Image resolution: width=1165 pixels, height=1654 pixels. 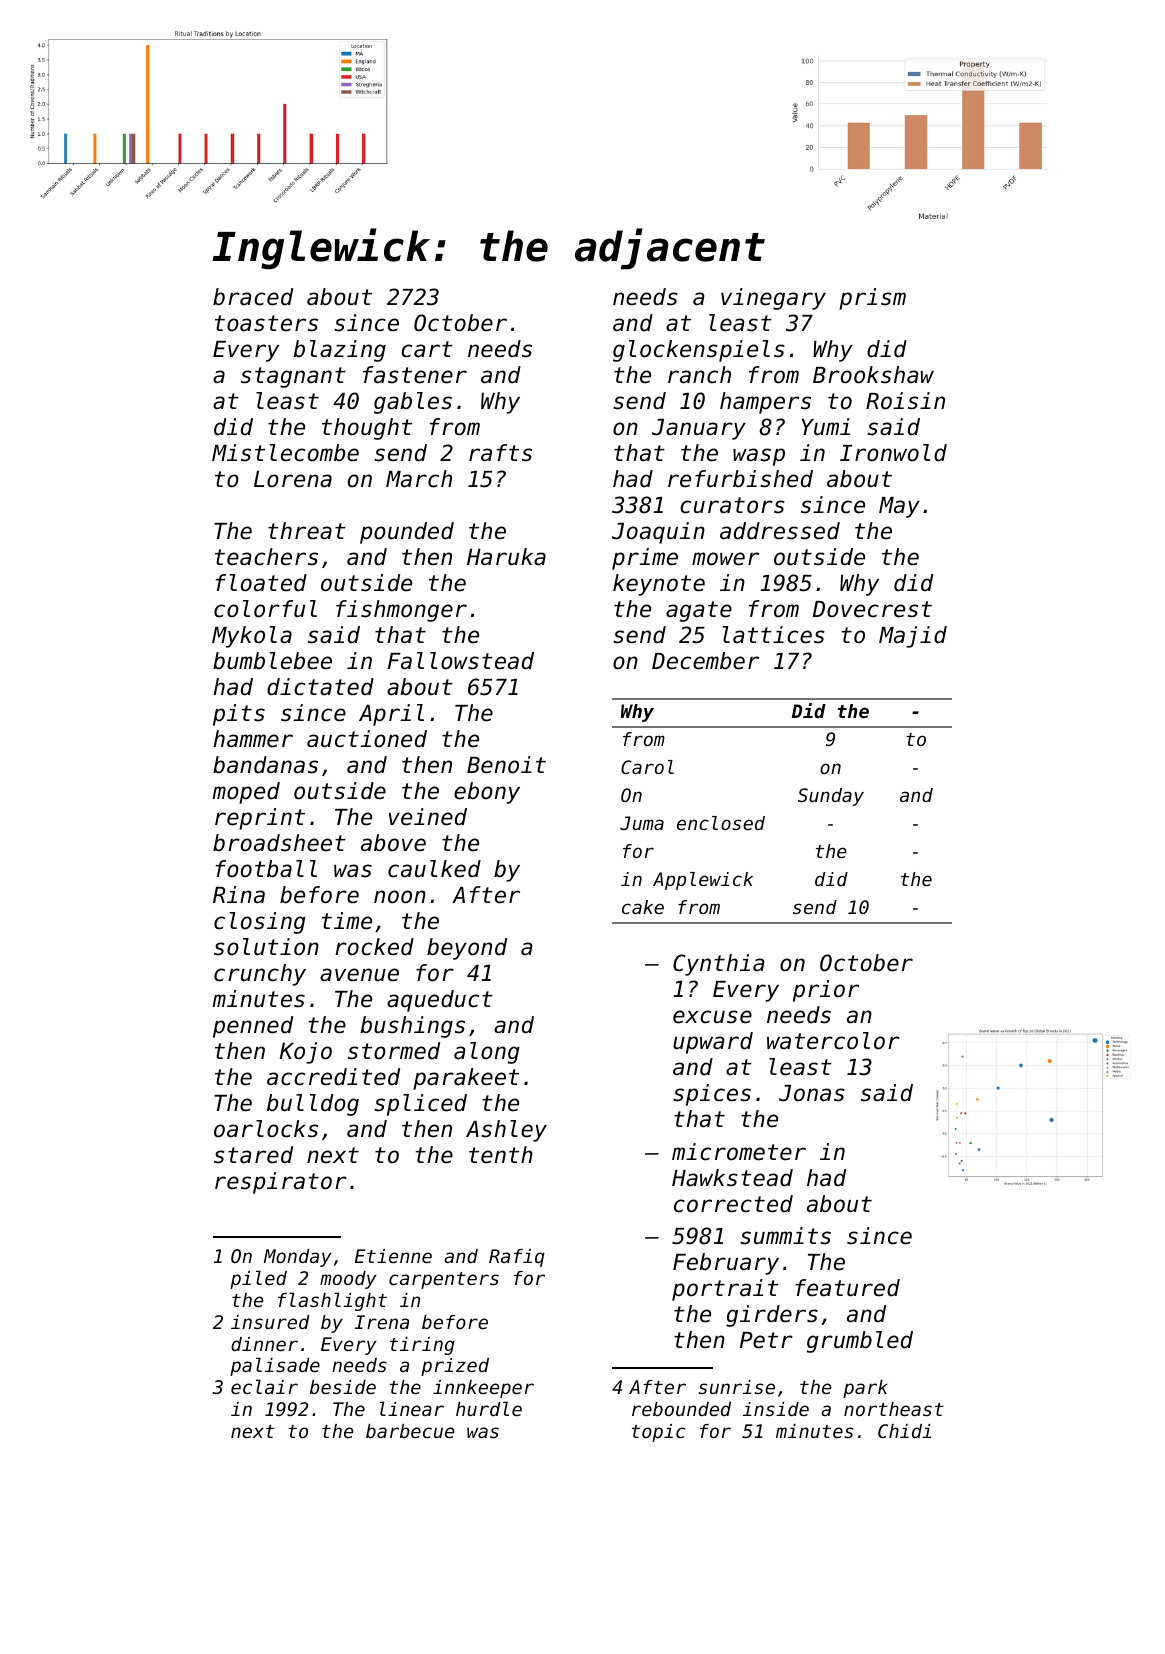 I want to click on fishmonger, so click(x=401, y=611).
